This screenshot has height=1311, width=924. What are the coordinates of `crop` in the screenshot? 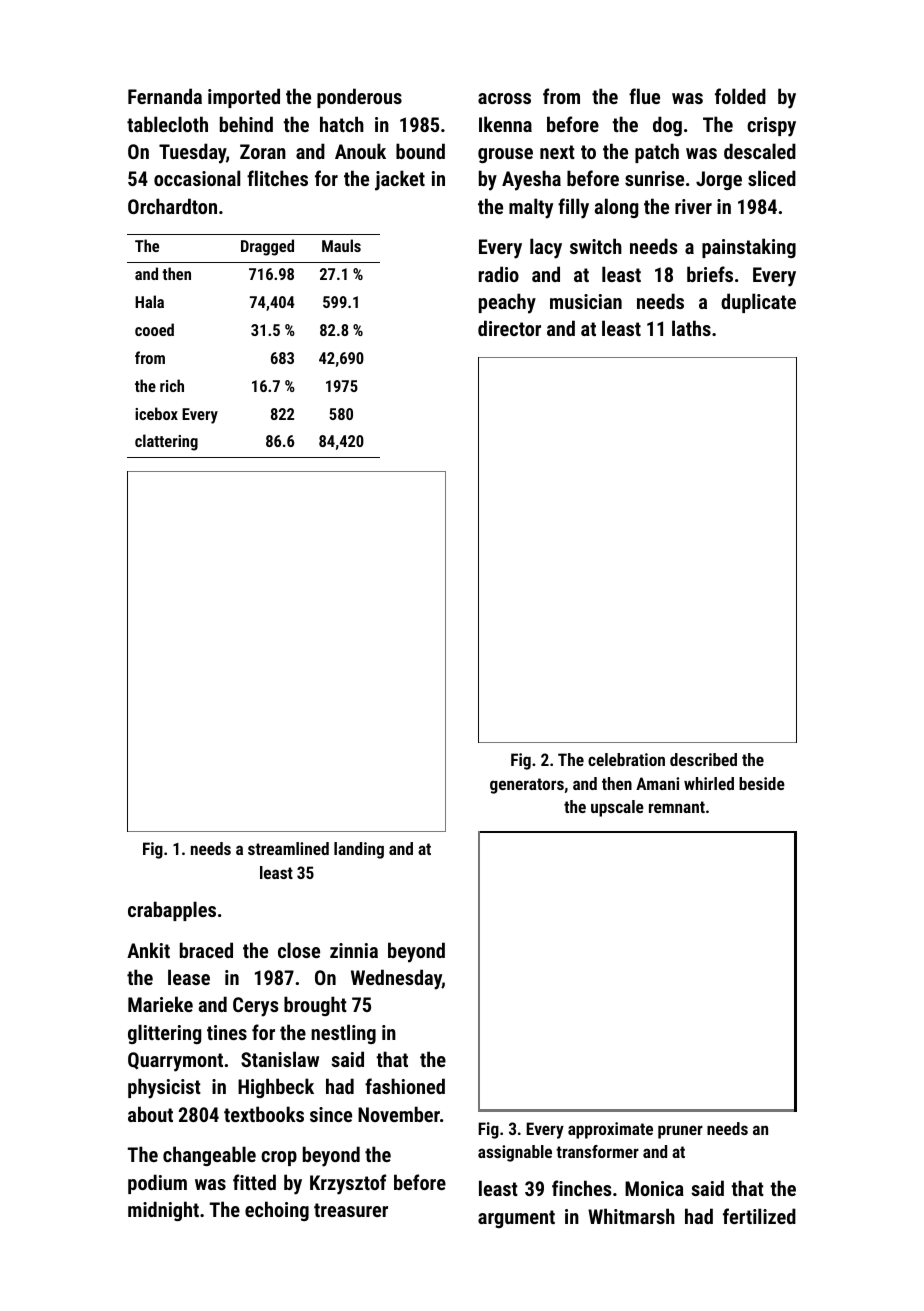 It's located at (279, 1158).
